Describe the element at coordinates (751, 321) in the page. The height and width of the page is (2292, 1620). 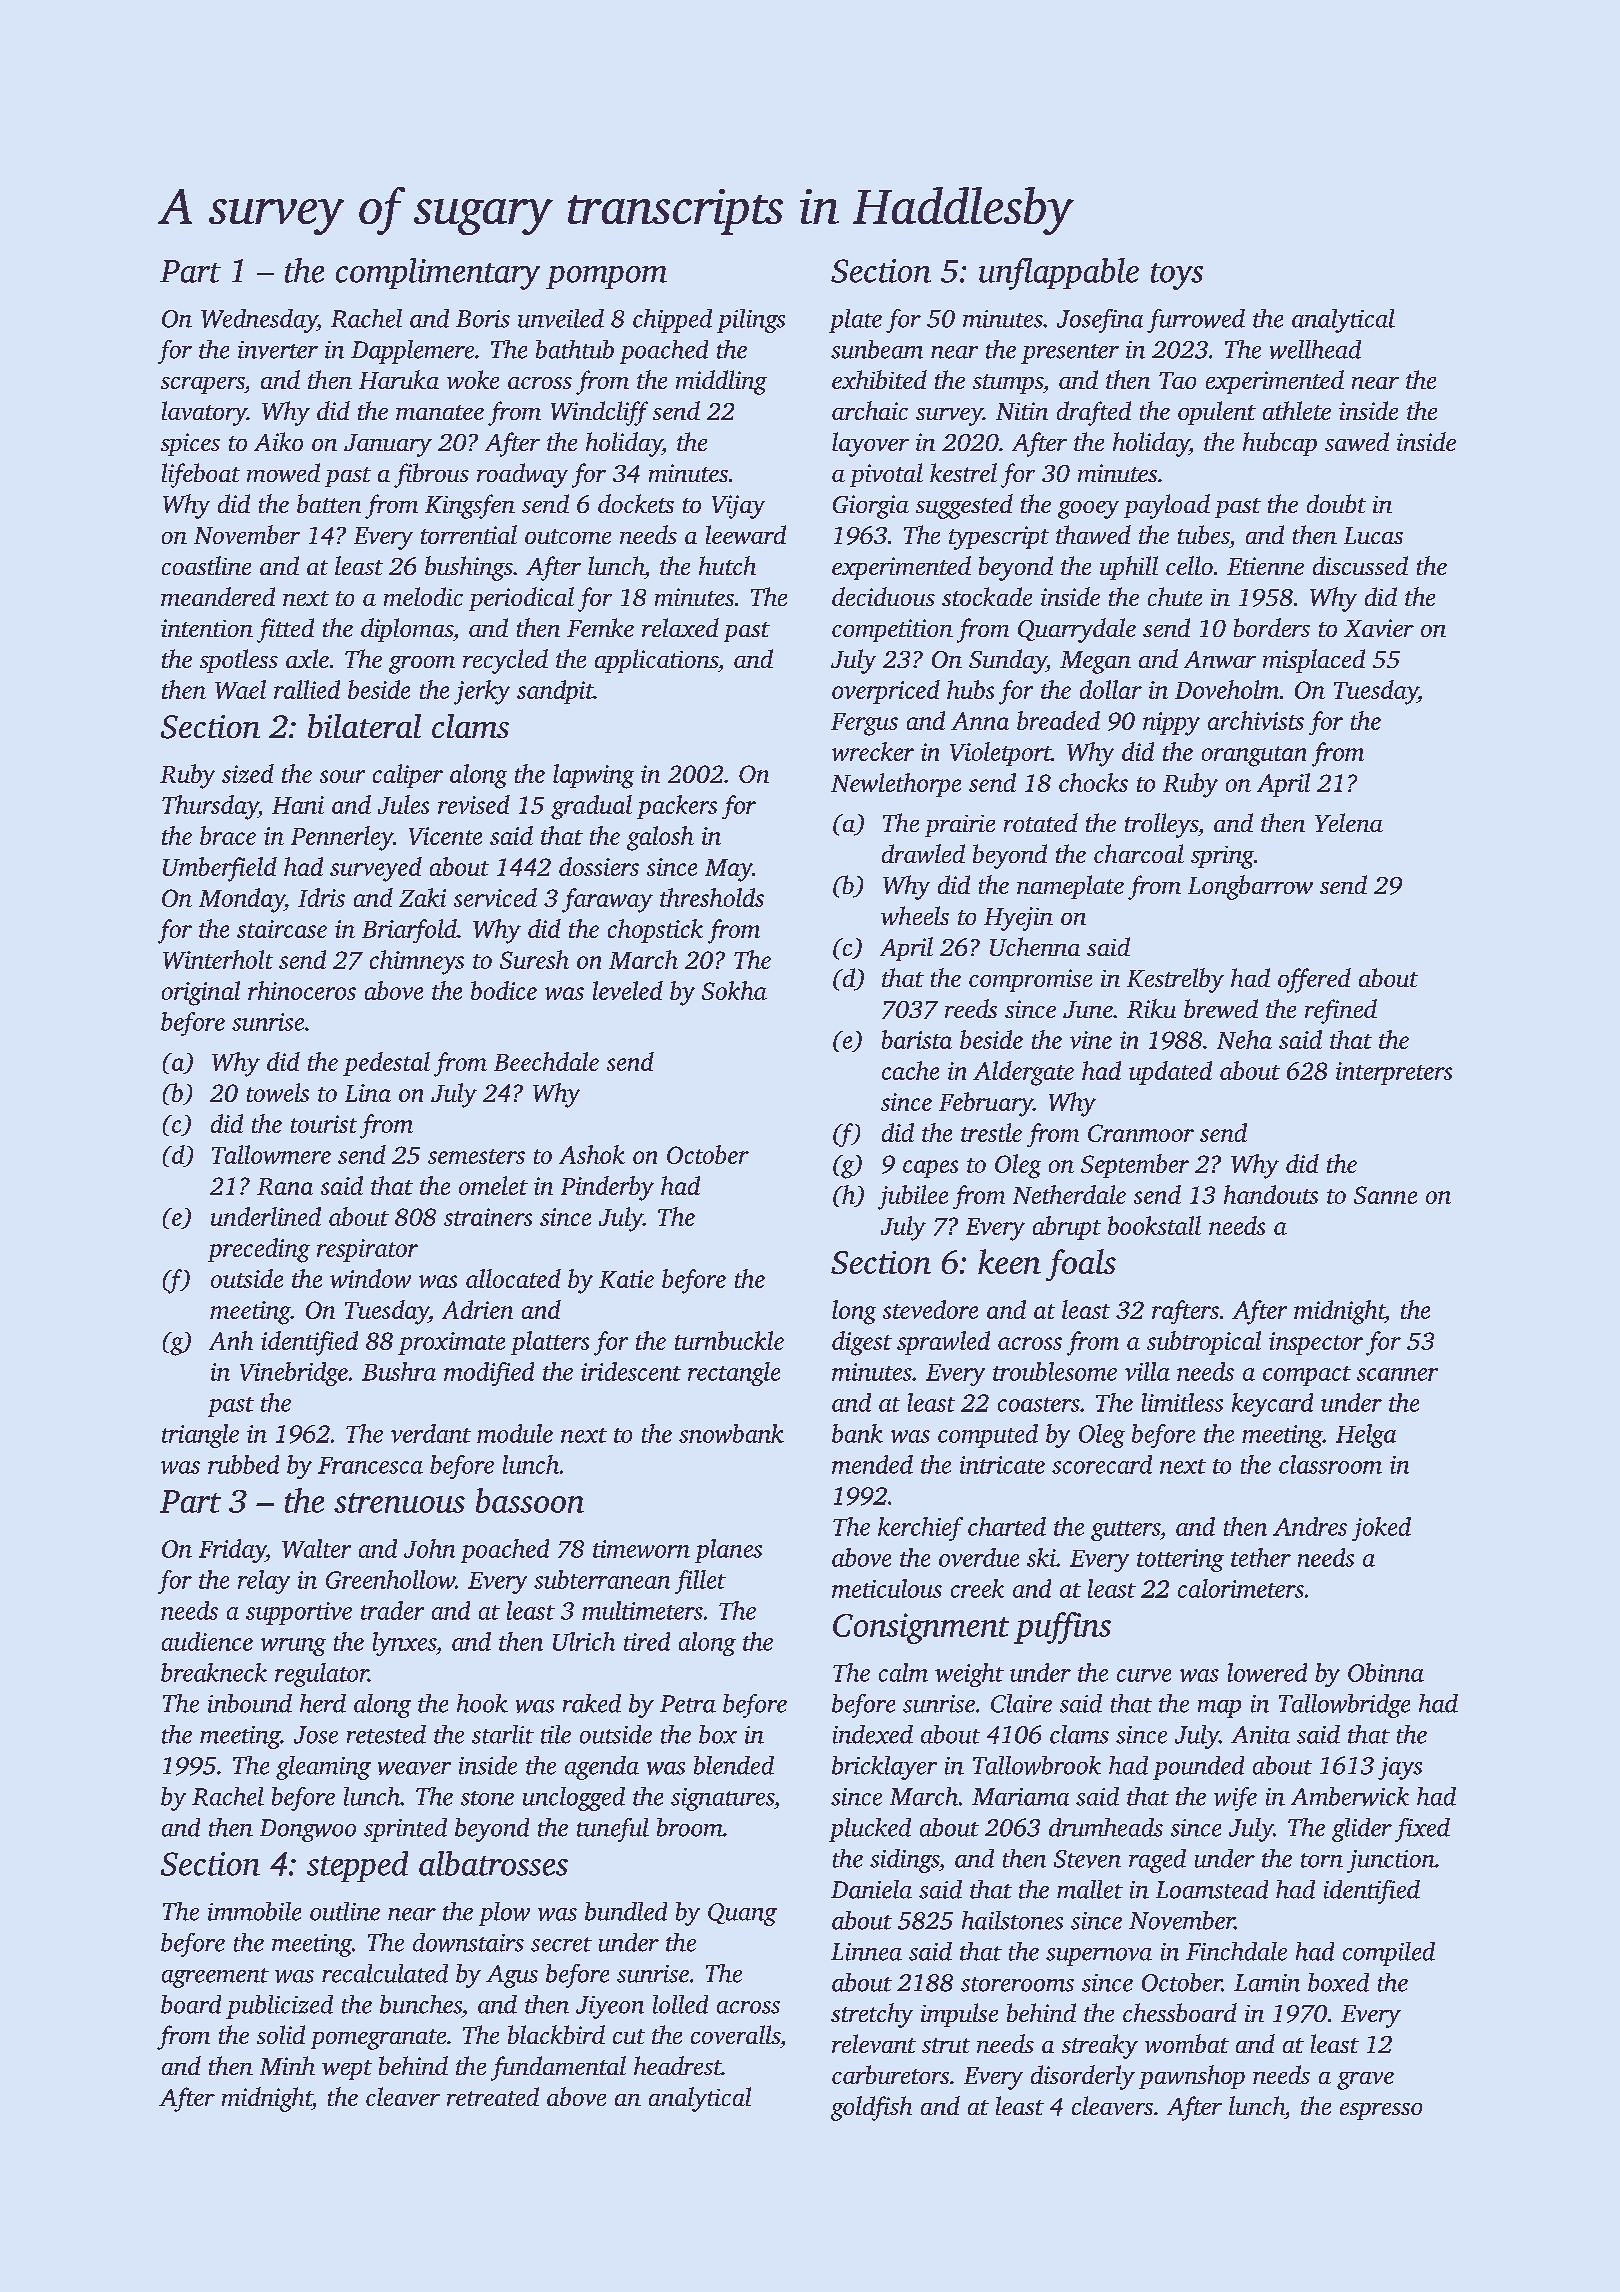
I see `pilings` at that location.
